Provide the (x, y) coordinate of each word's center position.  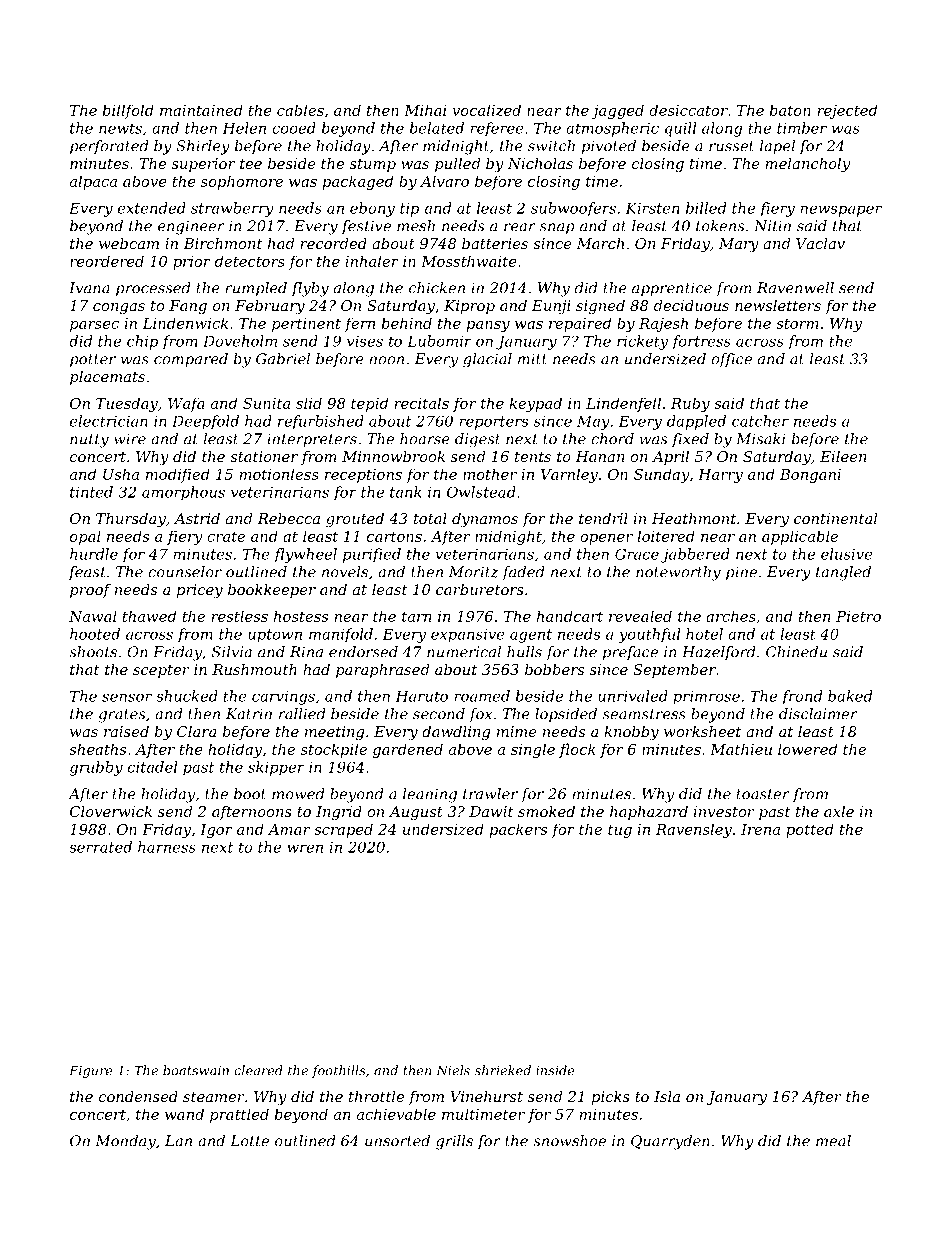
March (600, 243)
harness (167, 847)
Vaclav (820, 243)
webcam (129, 243)
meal (833, 1141)
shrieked (502, 1070)
